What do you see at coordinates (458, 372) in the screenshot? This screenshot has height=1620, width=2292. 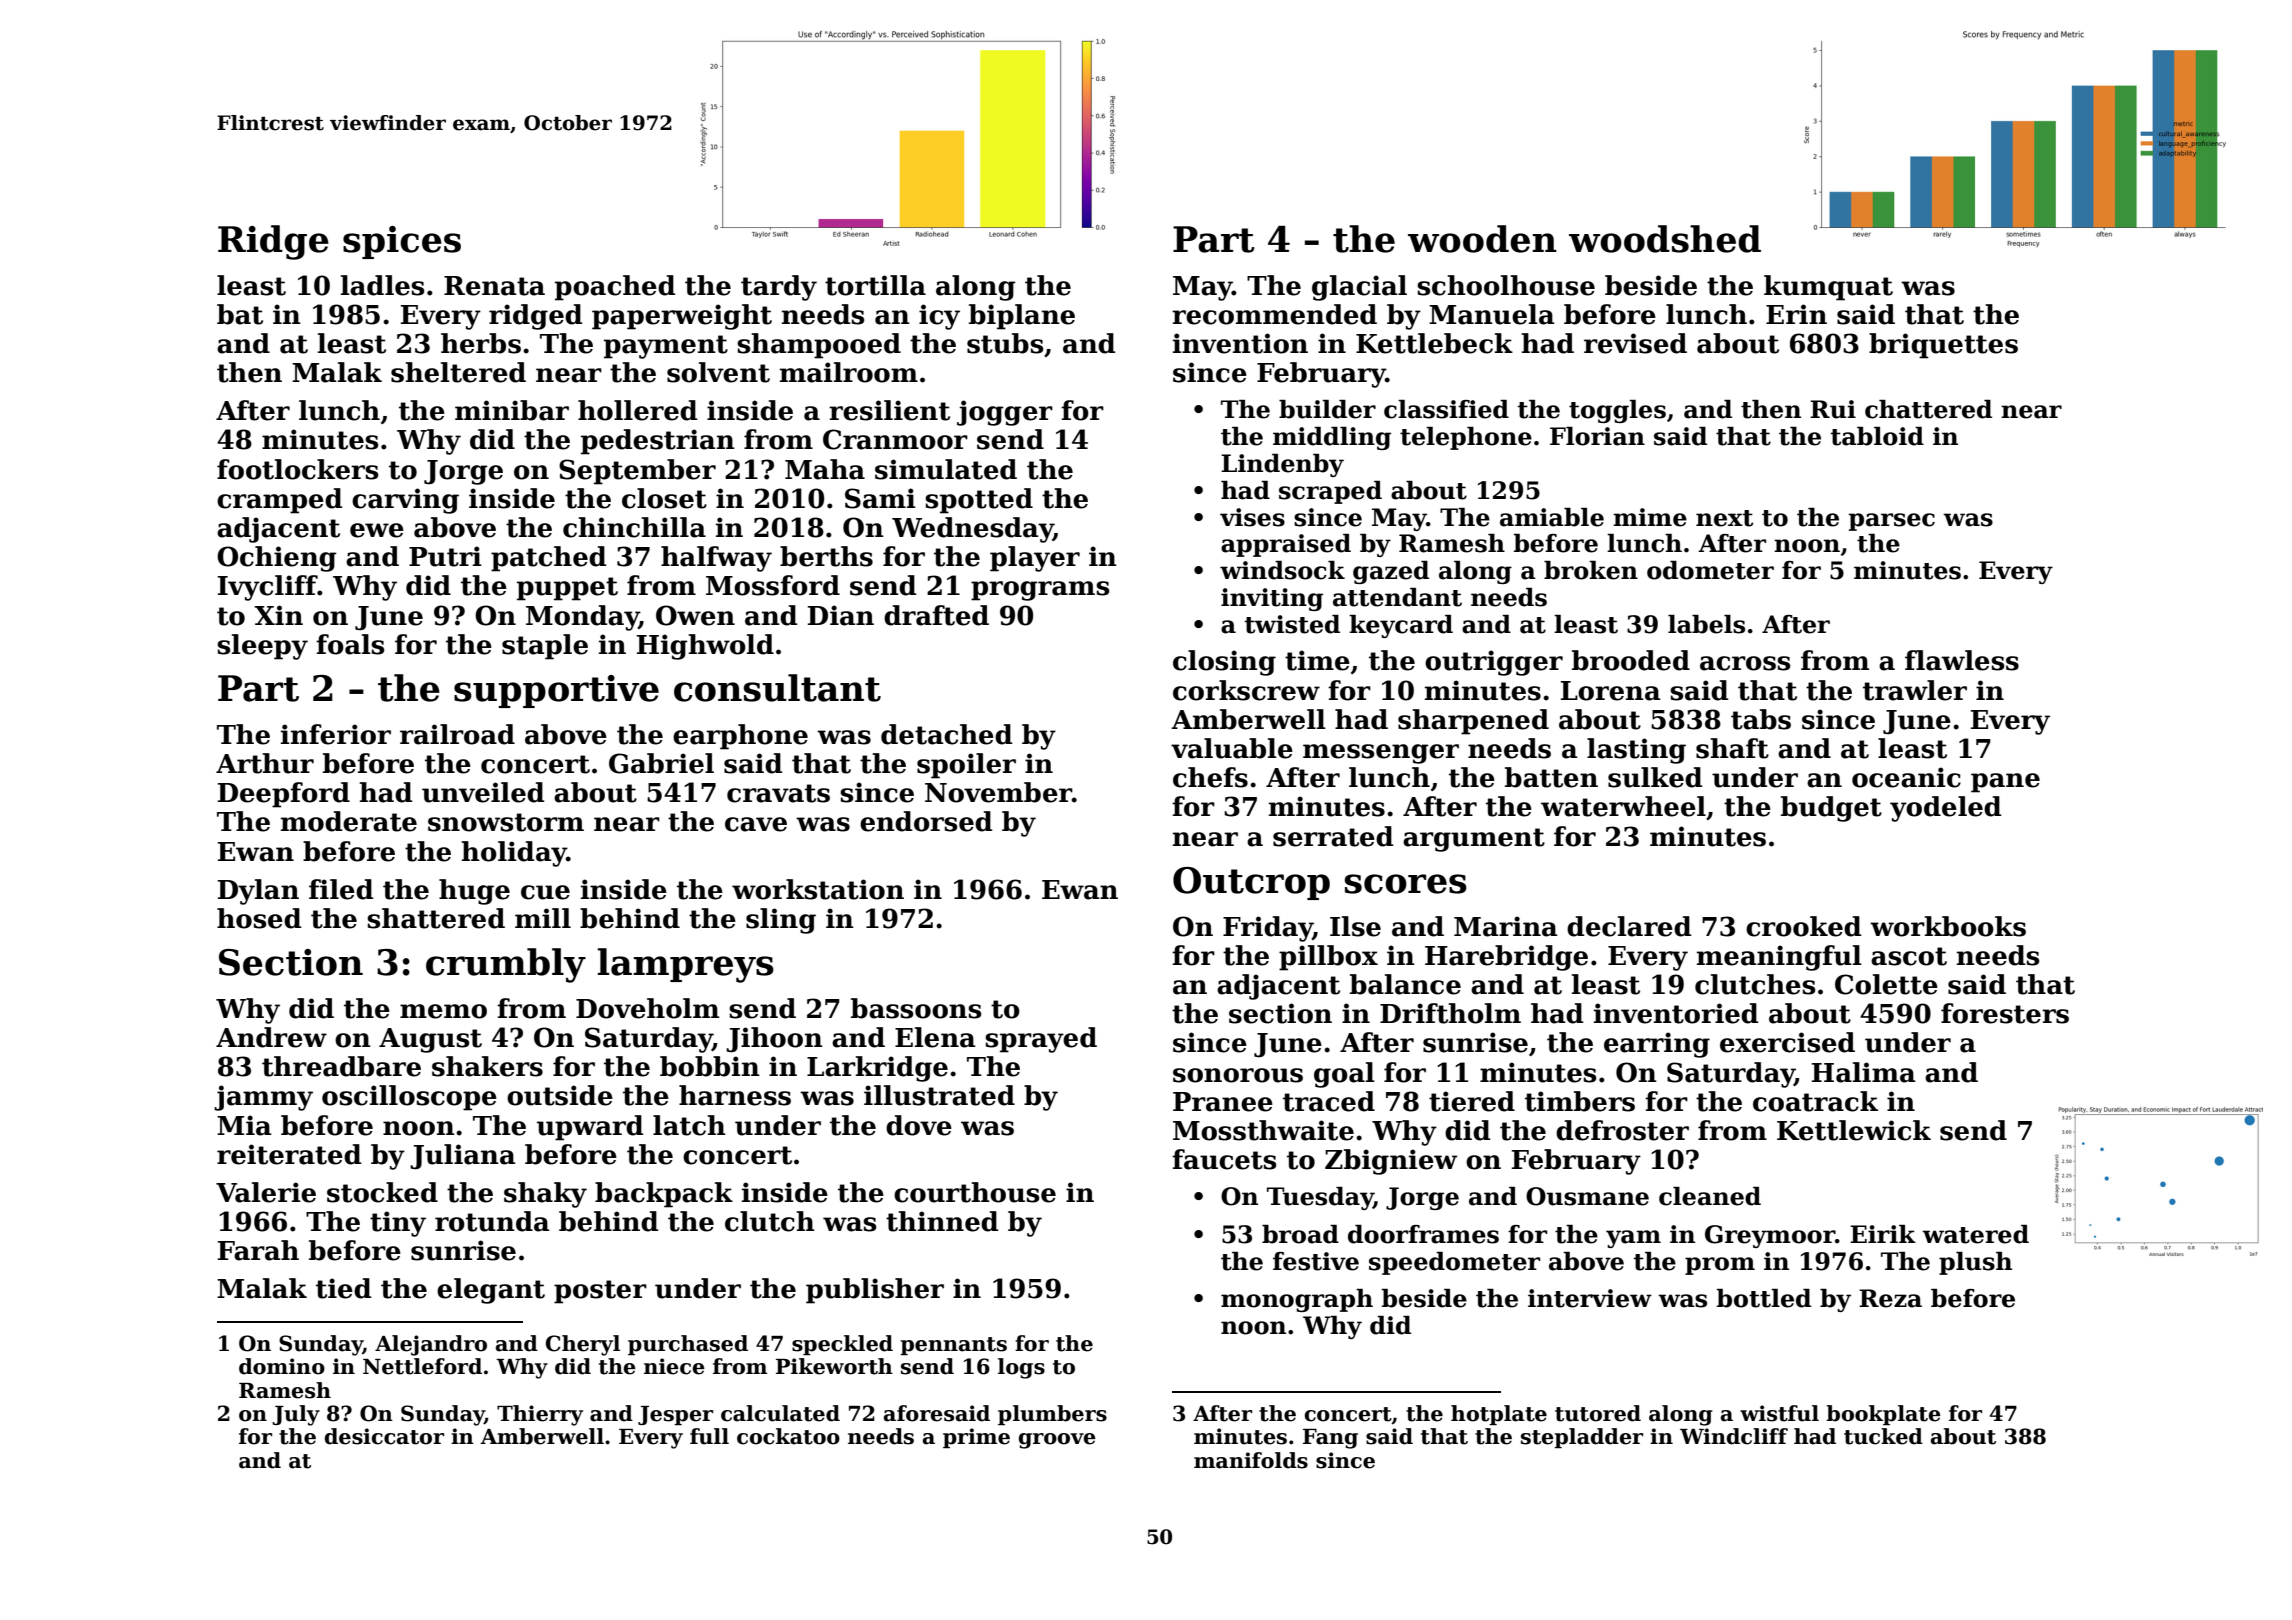 I see `sheltered` at bounding box center [458, 372].
